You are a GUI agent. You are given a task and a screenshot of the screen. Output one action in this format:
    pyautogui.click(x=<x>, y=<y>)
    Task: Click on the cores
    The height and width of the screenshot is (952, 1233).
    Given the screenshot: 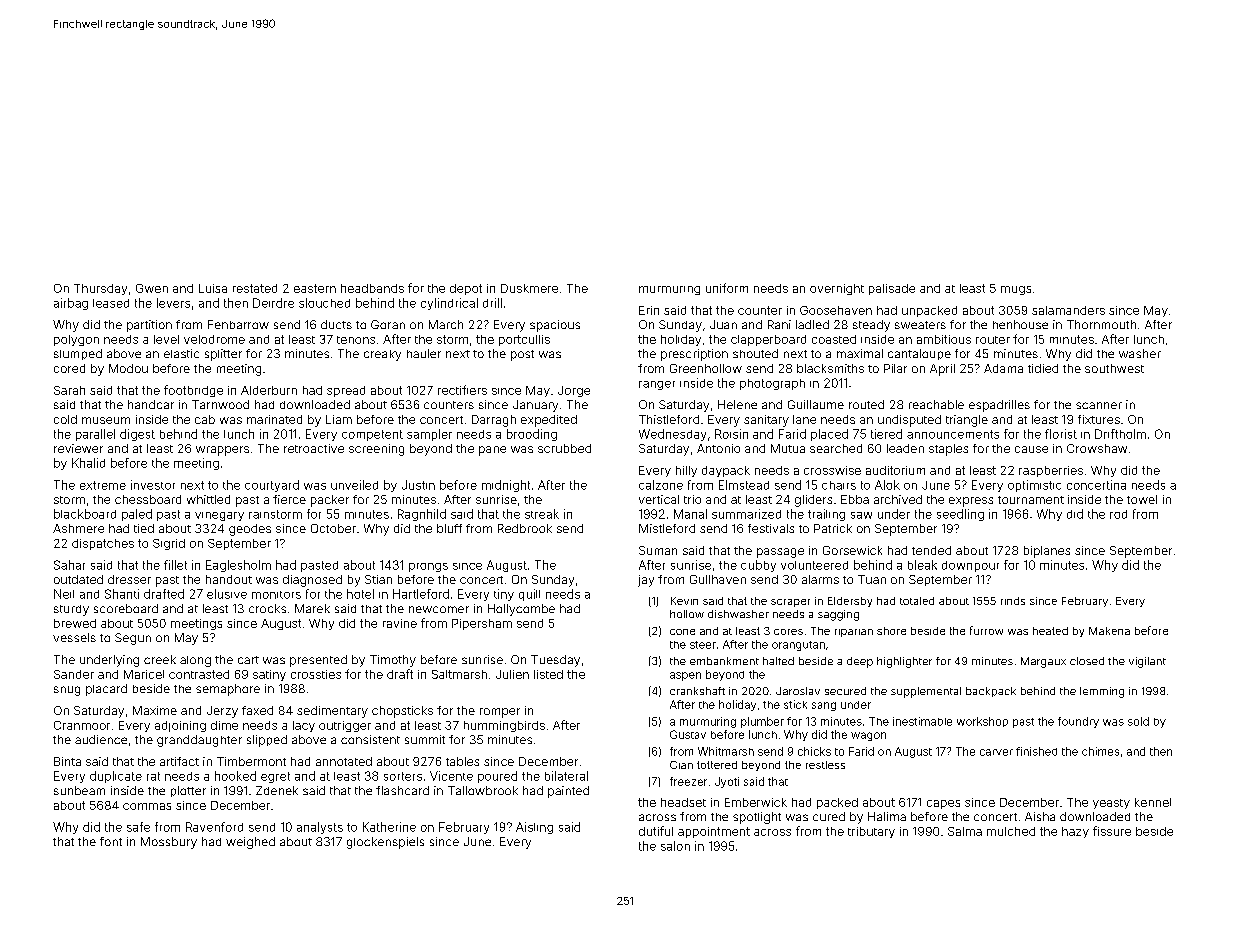 What is the action you would take?
    pyautogui.click(x=788, y=632)
